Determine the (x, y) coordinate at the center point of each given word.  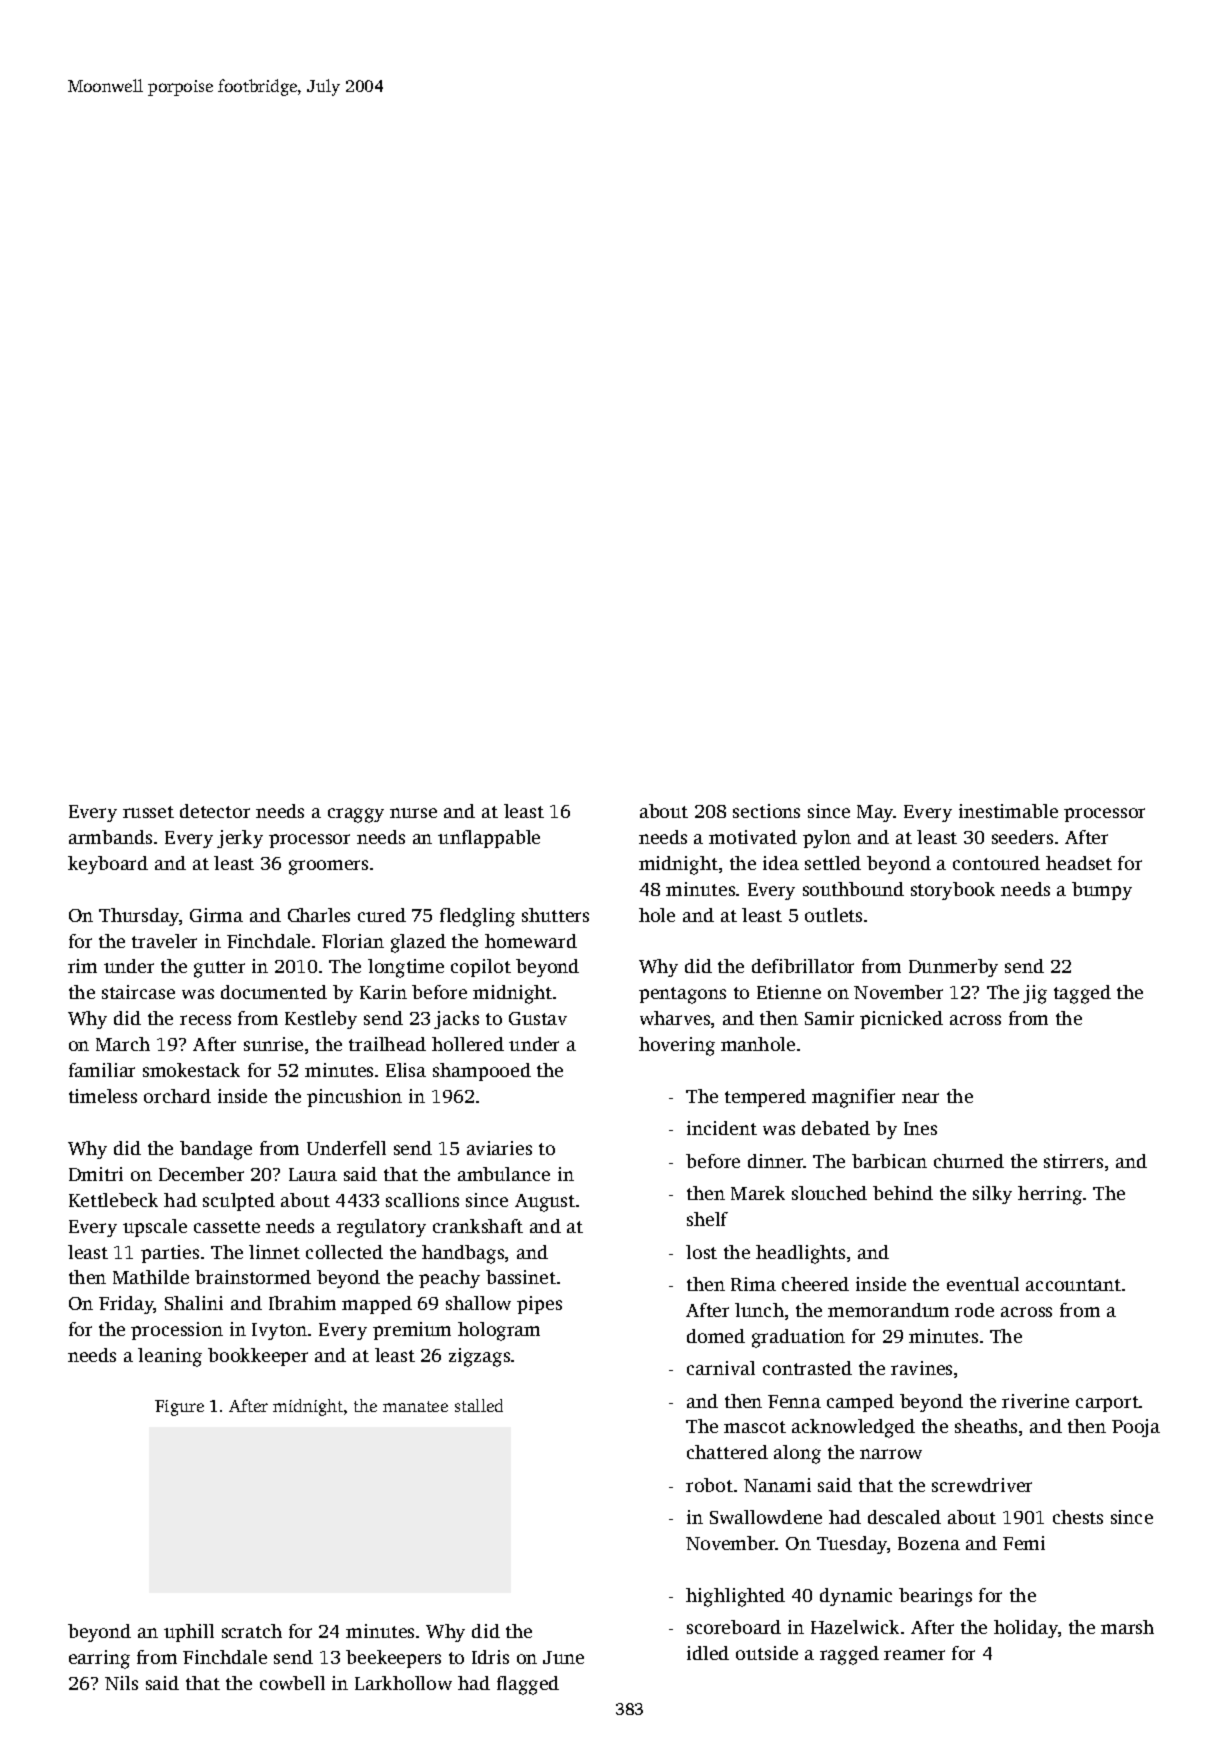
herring (1050, 1195)
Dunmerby (953, 968)
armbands (110, 837)
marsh (1127, 1627)
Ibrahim (302, 1303)
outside (767, 1653)
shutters (555, 915)
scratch (252, 1631)
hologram (499, 1331)
